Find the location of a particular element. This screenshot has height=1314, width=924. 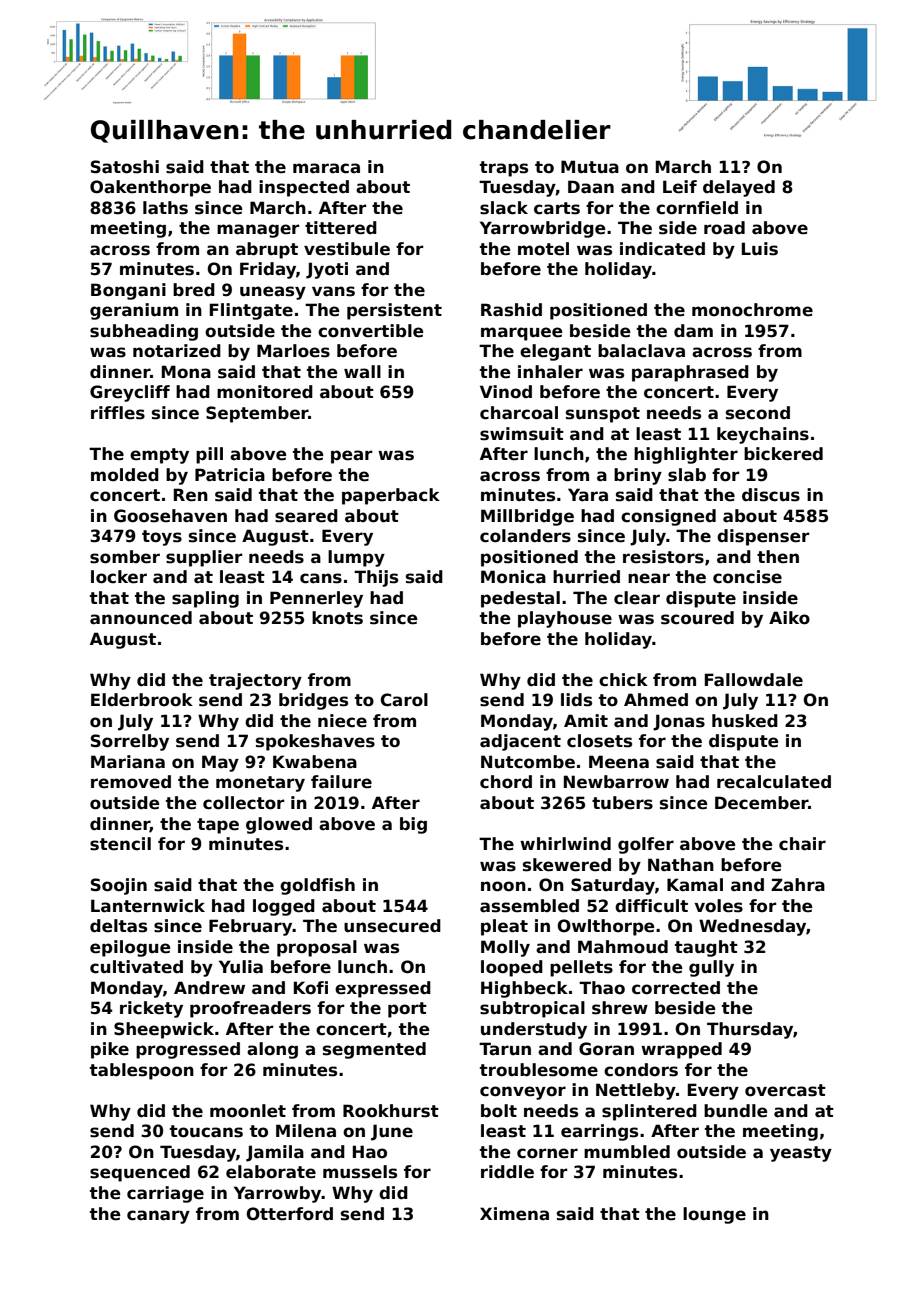

notarized is located at coordinates (177, 351).
